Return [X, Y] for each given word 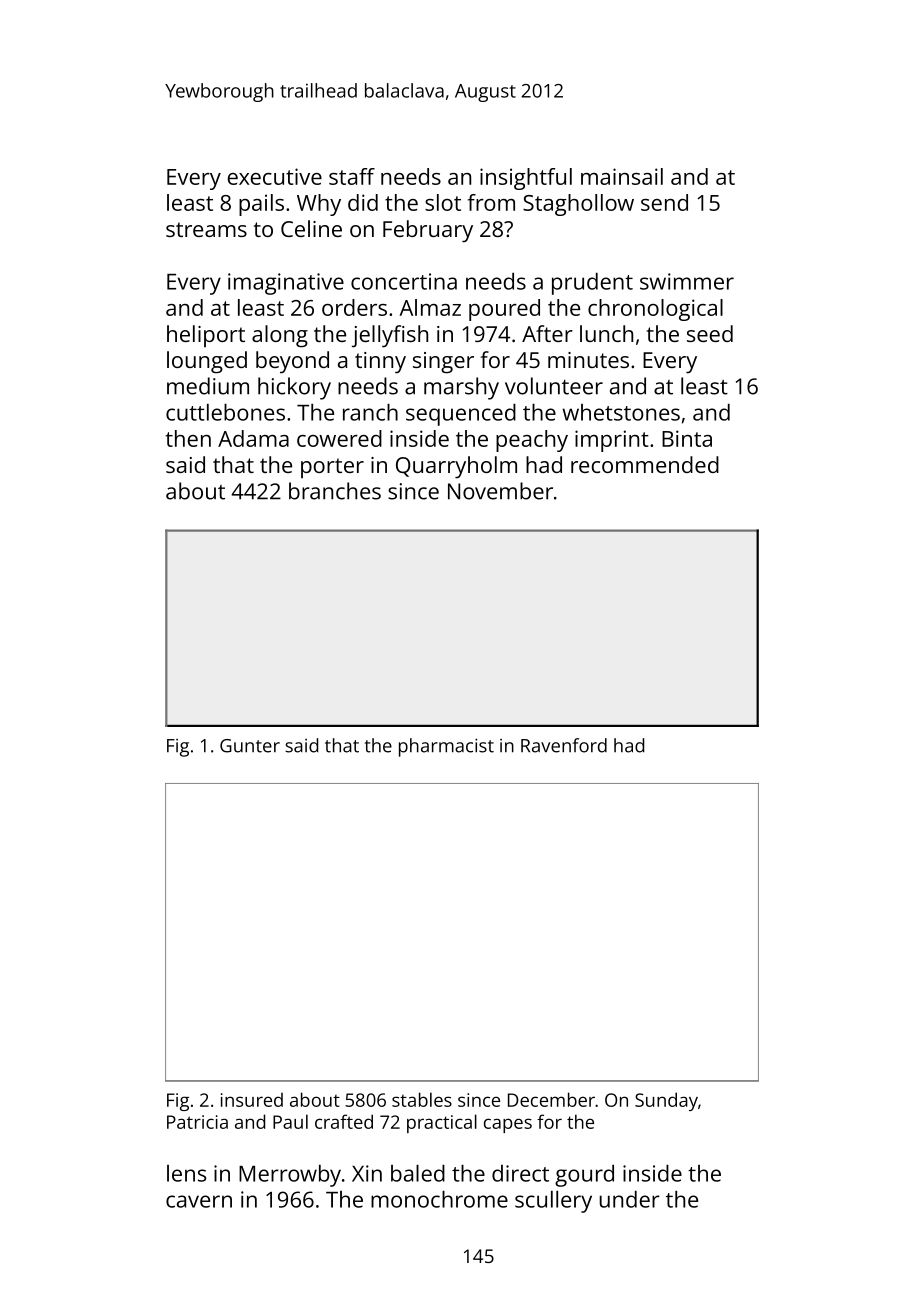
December [551, 1099]
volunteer [554, 386]
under [629, 1199]
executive [275, 176]
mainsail [622, 176]
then [188, 438]
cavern [199, 1201]
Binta [687, 438]
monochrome [439, 1199]
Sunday [666, 1101]
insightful [526, 179]
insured [252, 1100]
